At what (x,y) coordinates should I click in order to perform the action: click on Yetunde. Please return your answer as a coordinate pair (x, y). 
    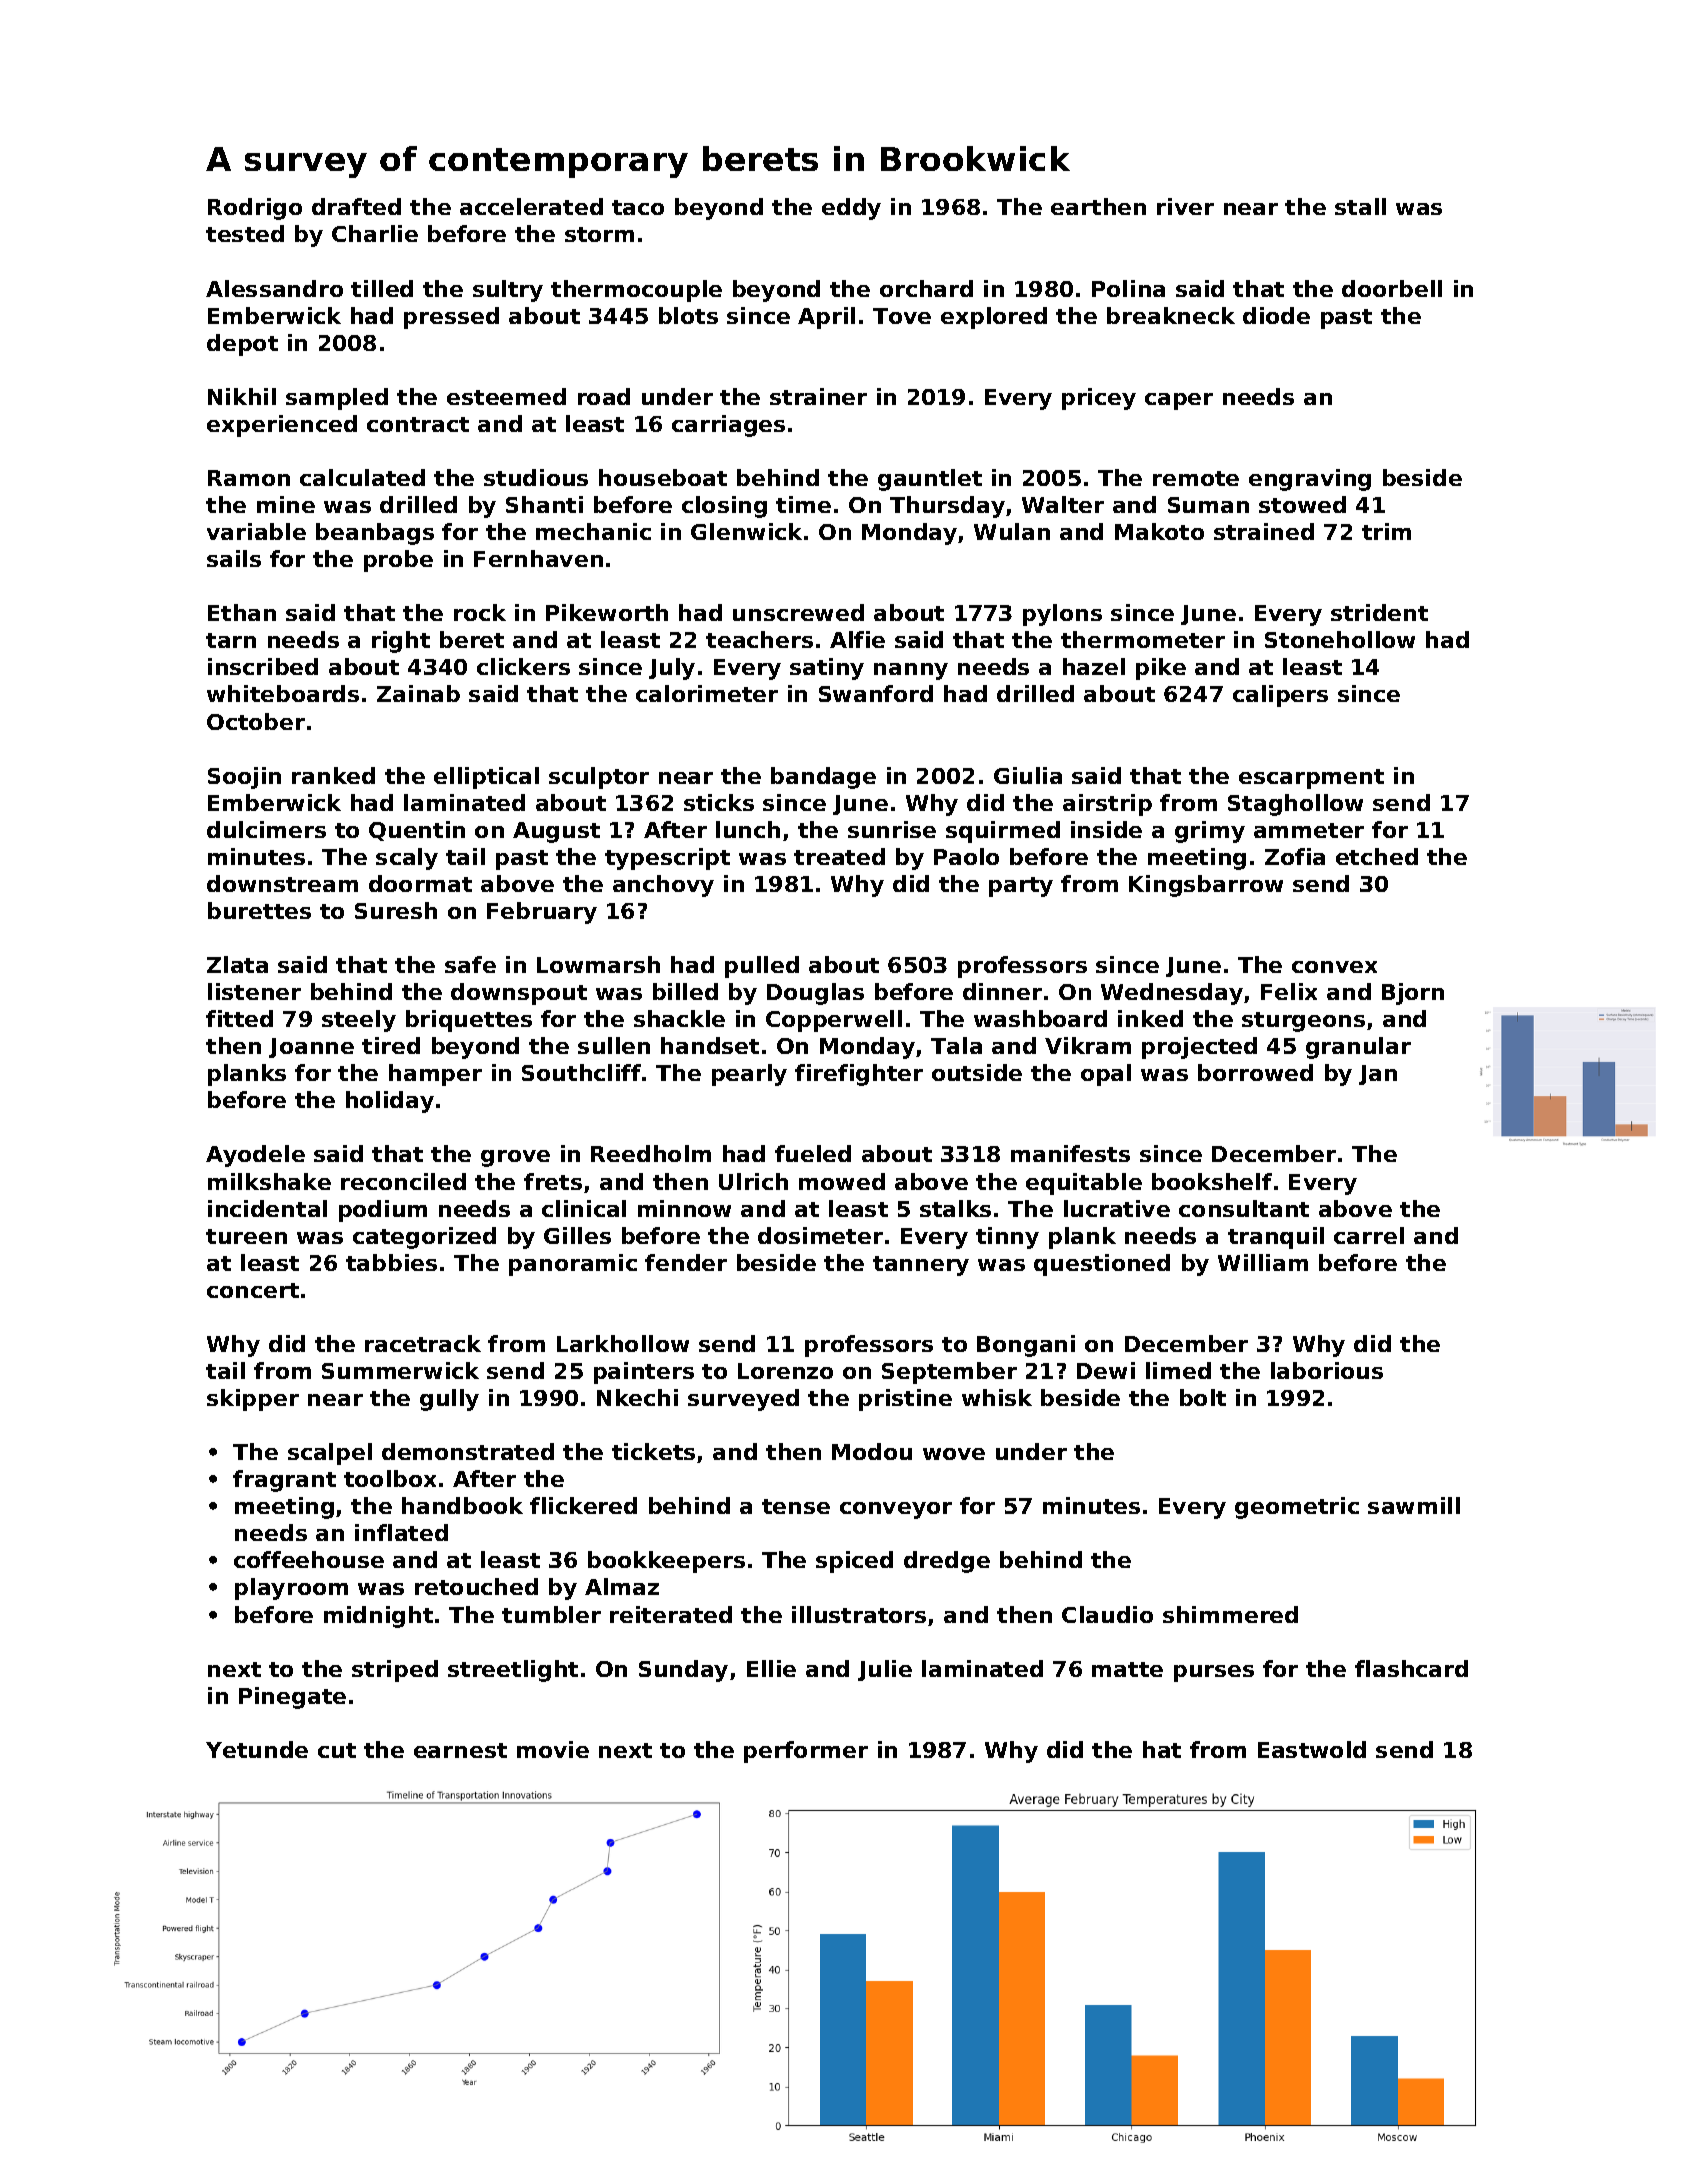
    Looking at the image, I should click on (257, 1749).
